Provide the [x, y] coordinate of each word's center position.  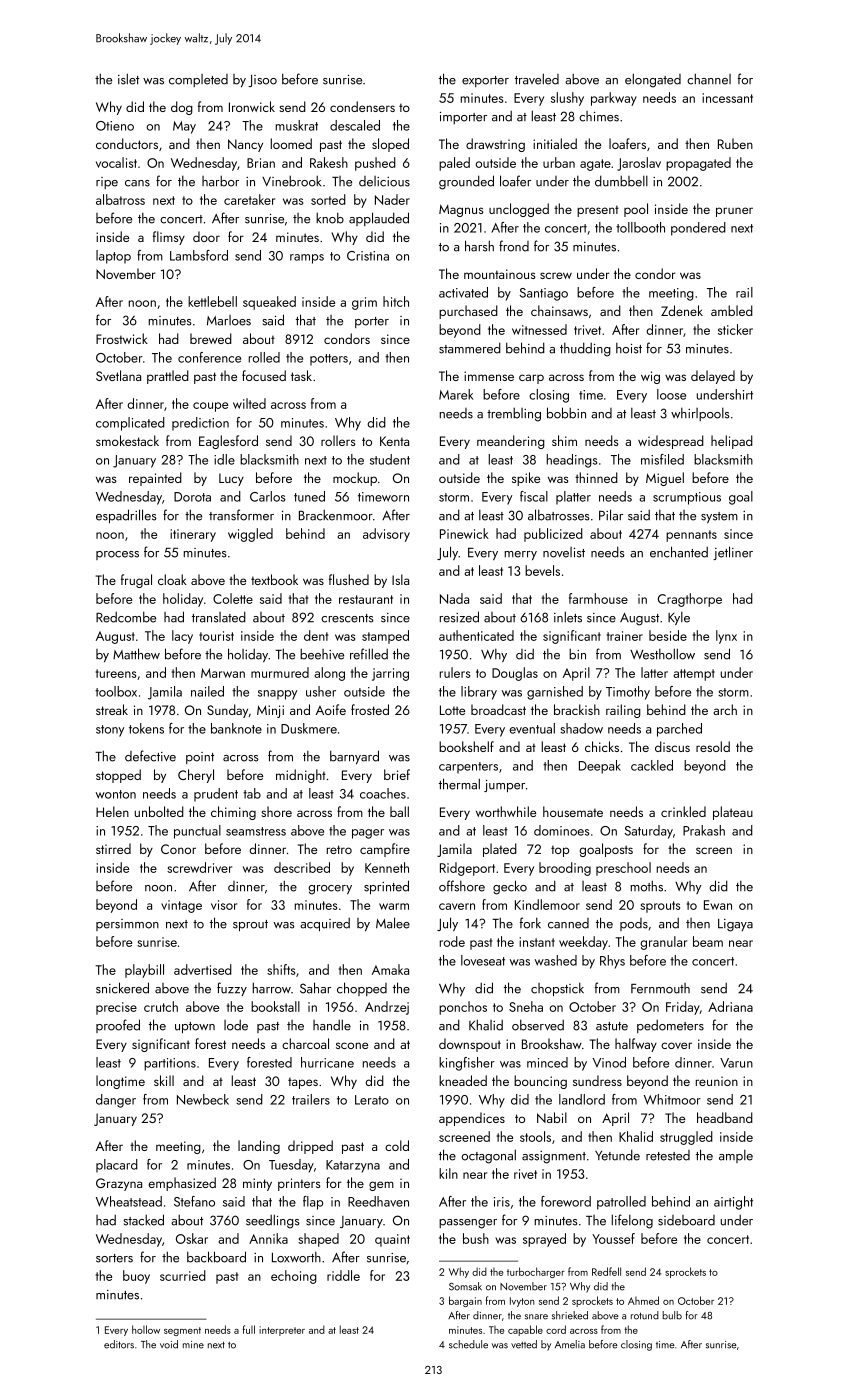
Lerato [372, 1100]
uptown [195, 1027]
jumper [504, 786]
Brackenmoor [336, 515]
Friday [683, 1008]
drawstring [495, 145]
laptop [113, 257]
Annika [268, 1238]
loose [671, 394]
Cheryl [196, 776]
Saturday [648, 832]
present [598, 211]
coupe [210, 407]
